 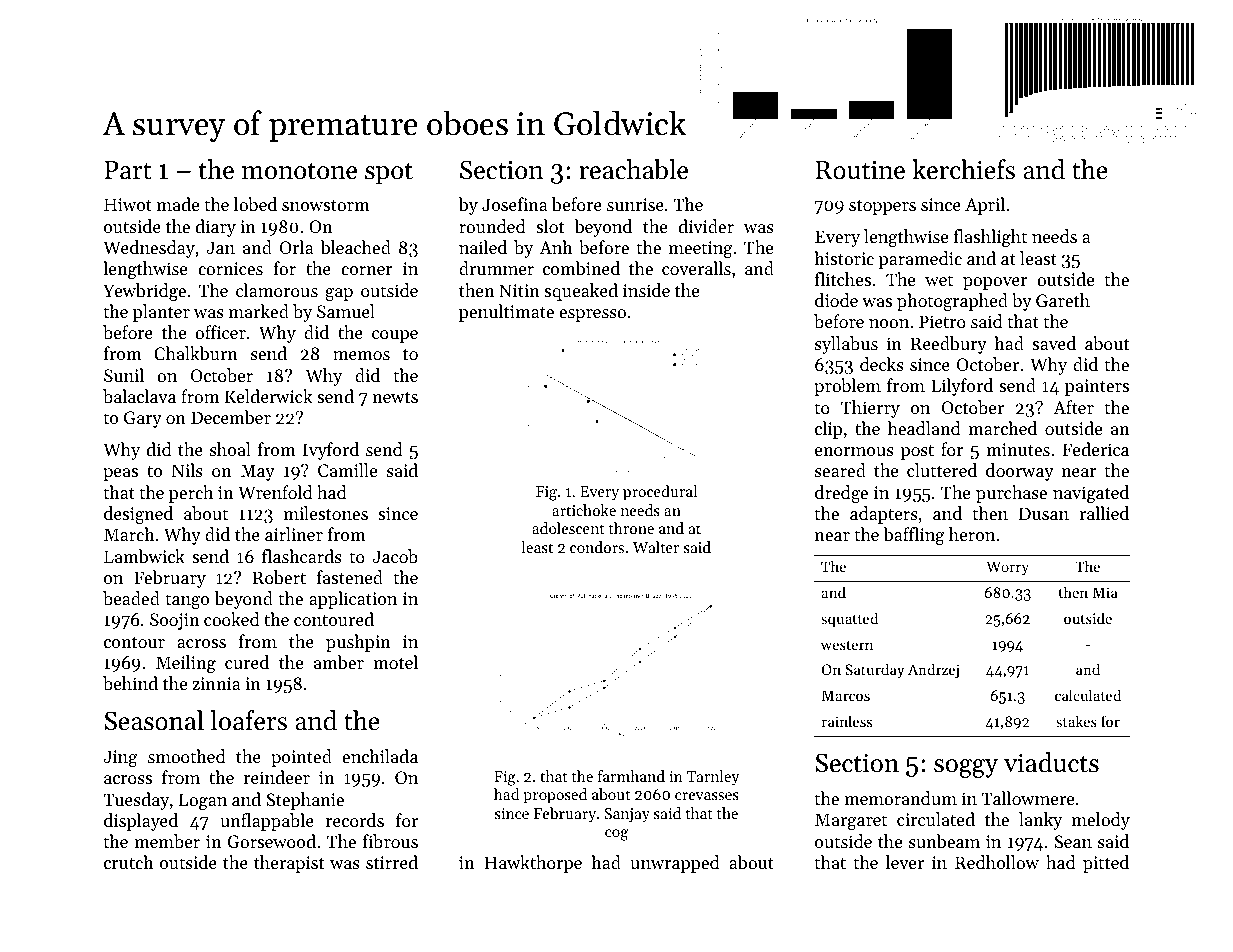 What do you see at coordinates (882, 207) in the screenshot?
I see `stoppers` at bounding box center [882, 207].
